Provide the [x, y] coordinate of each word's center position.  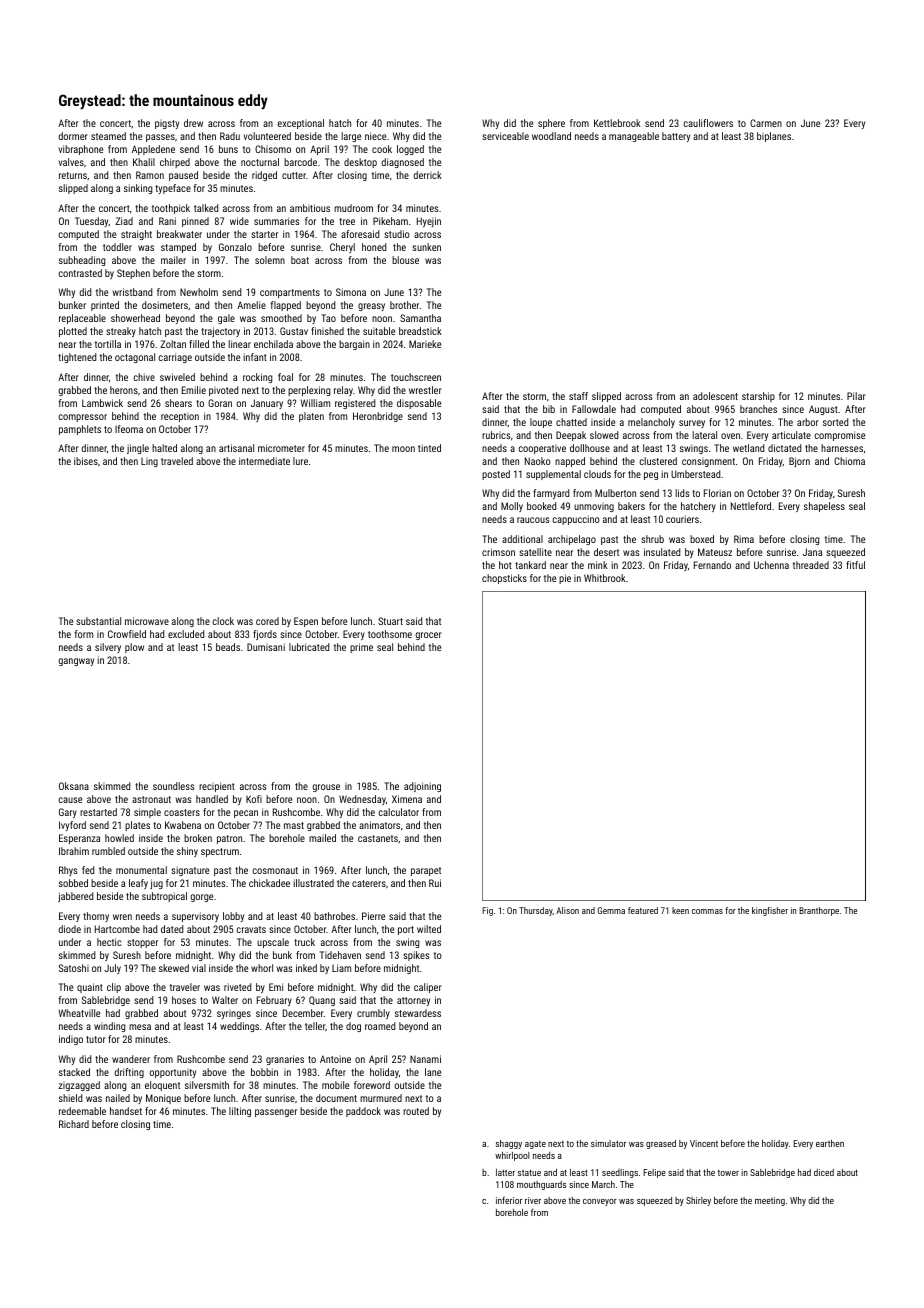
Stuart [390, 621]
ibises [86, 461]
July [112, 969]
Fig [487, 911]
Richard [74, 1124]
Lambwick [102, 403]
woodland [551, 136]
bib [549, 409]
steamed [108, 136]
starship [758, 397]
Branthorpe [819, 911]
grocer [428, 636]
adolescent [715, 396]
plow [134, 648]
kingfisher [770, 911]
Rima [744, 539]
